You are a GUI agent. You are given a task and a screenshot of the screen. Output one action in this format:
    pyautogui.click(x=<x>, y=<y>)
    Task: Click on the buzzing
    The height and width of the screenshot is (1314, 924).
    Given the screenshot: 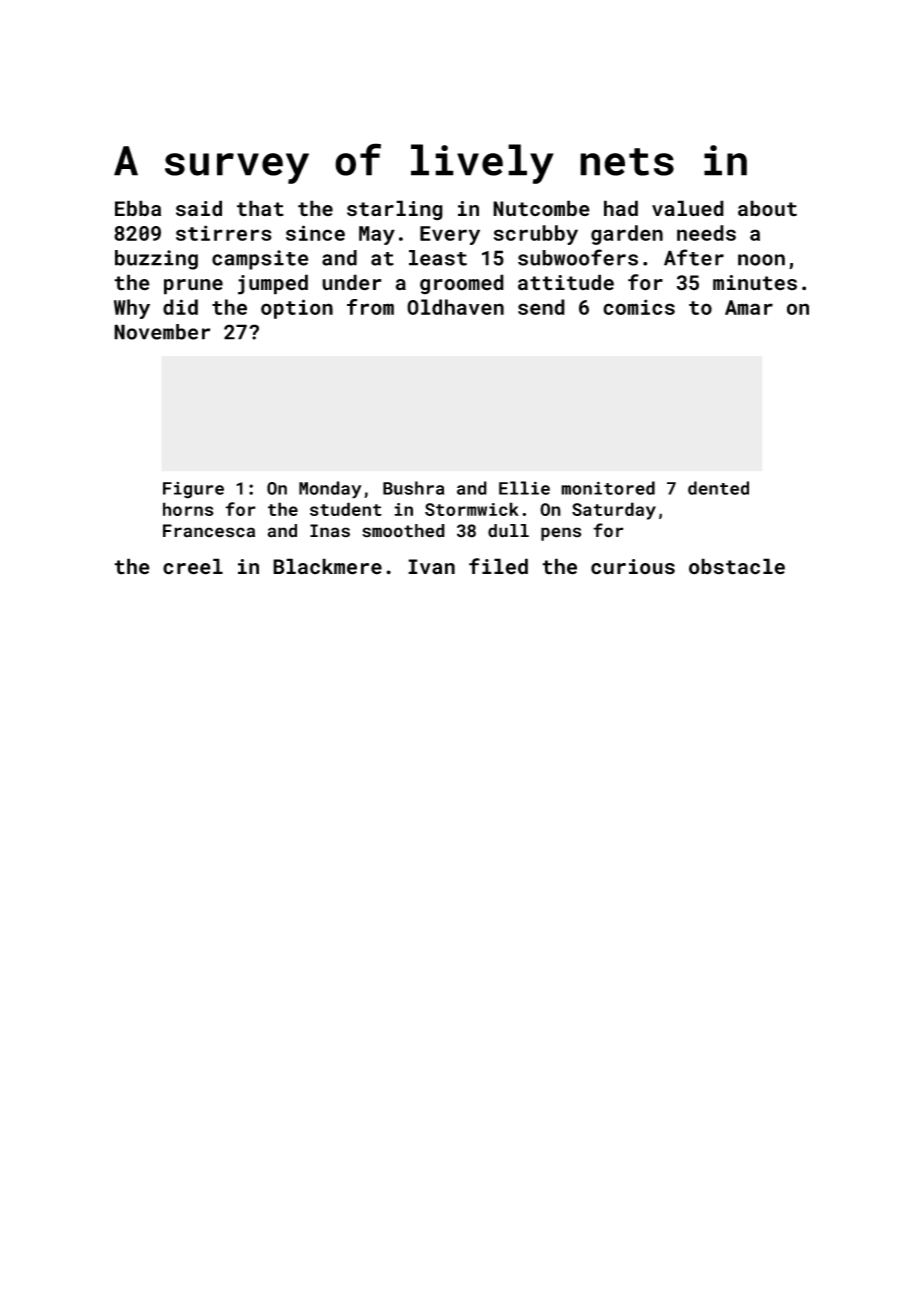 What is the action you would take?
    pyautogui.click(x=156, y=260)
